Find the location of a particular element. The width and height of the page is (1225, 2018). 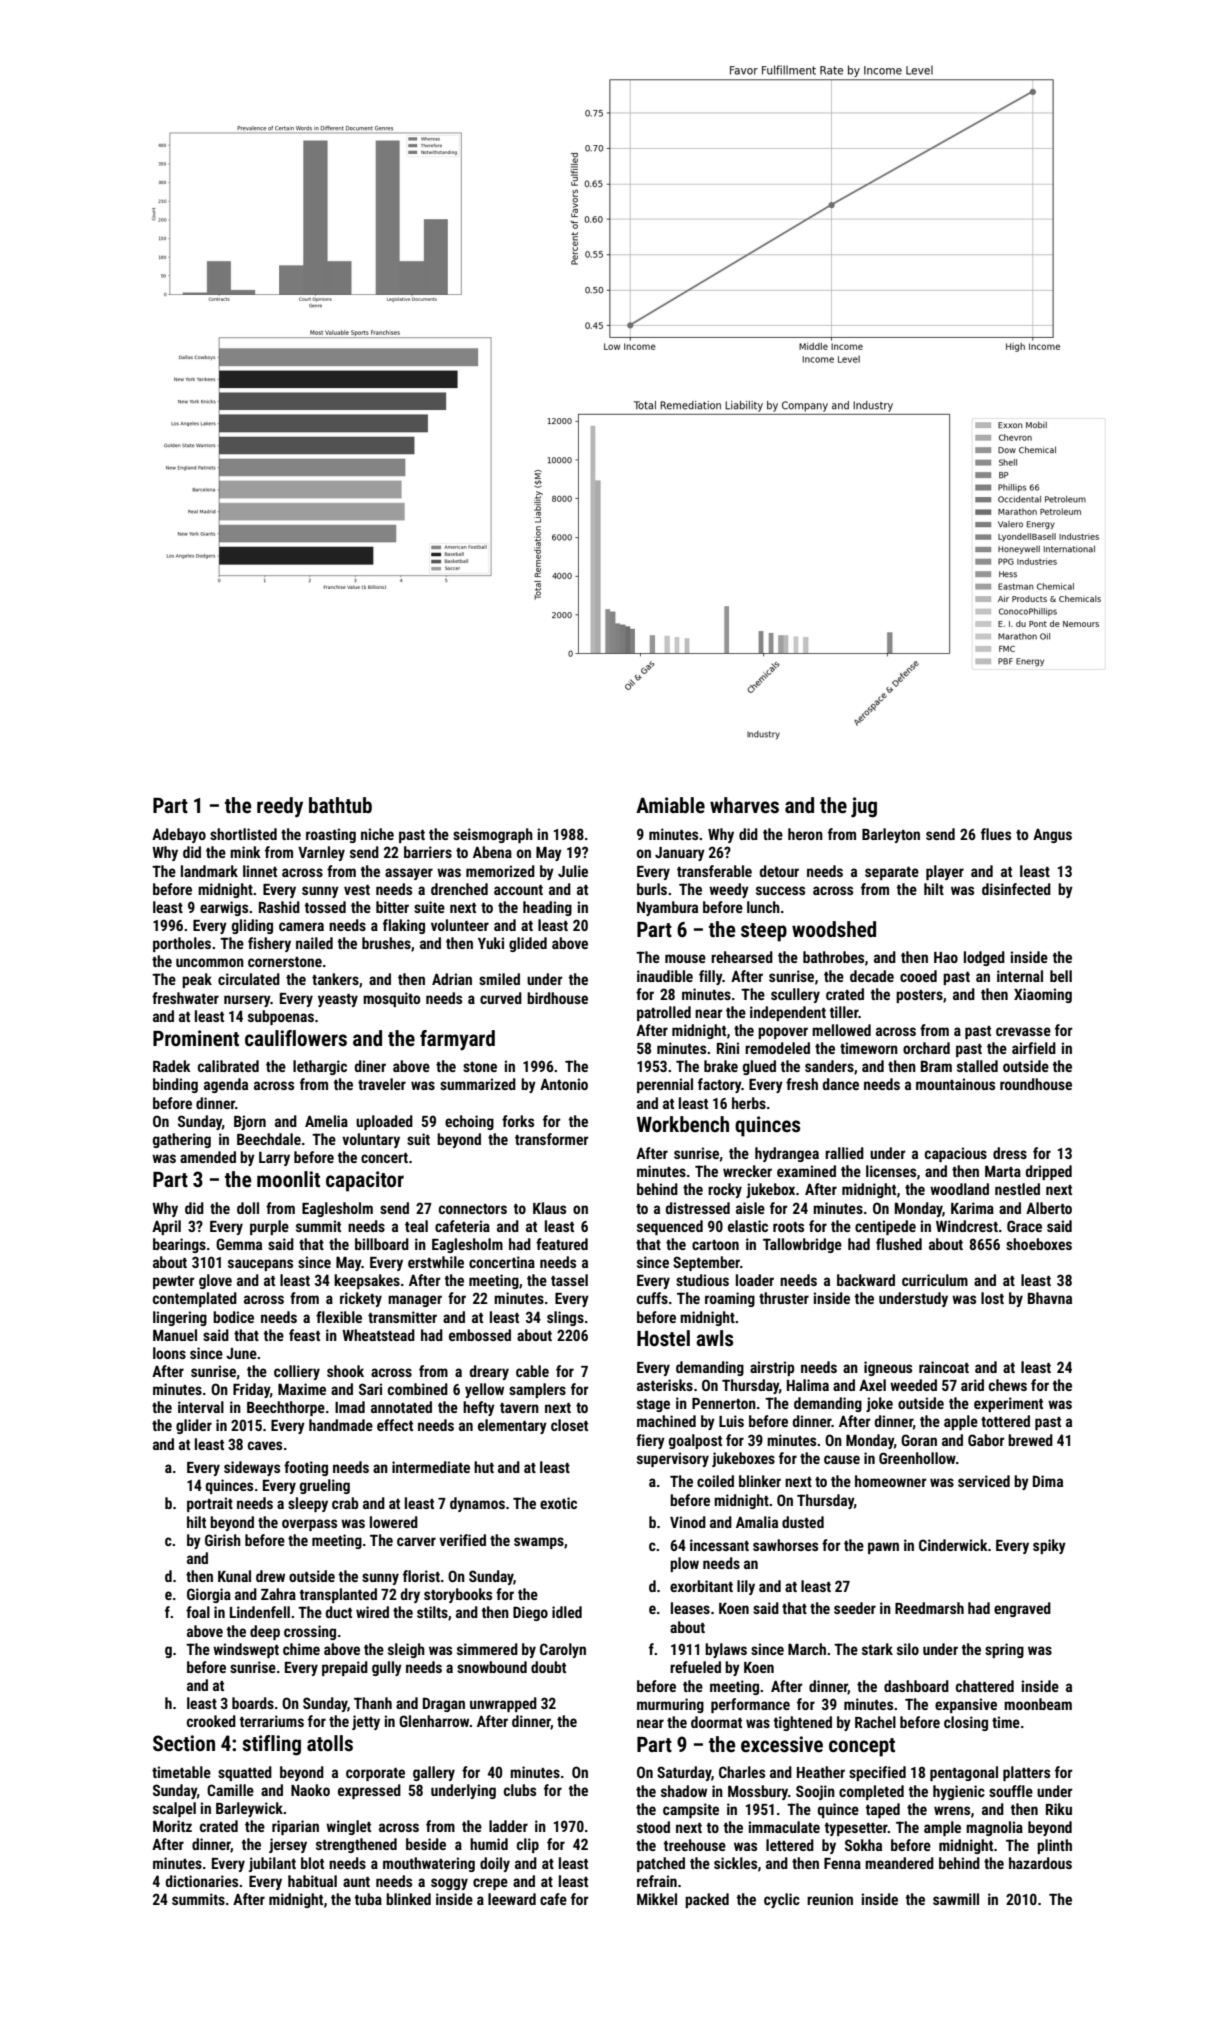

reedy is located at coordinates (280, 807).
